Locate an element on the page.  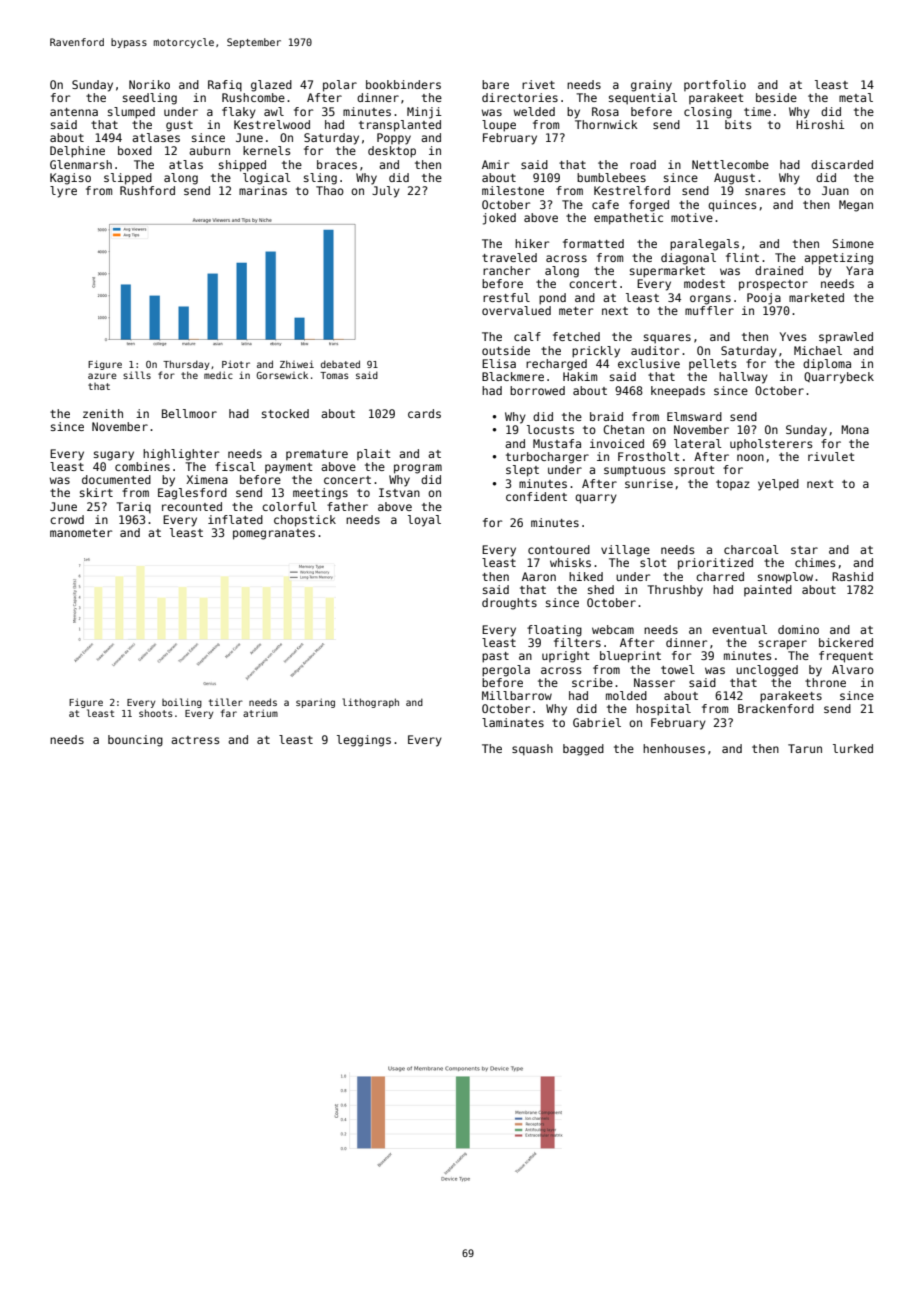
closing is located at coordinates (708, 113).
